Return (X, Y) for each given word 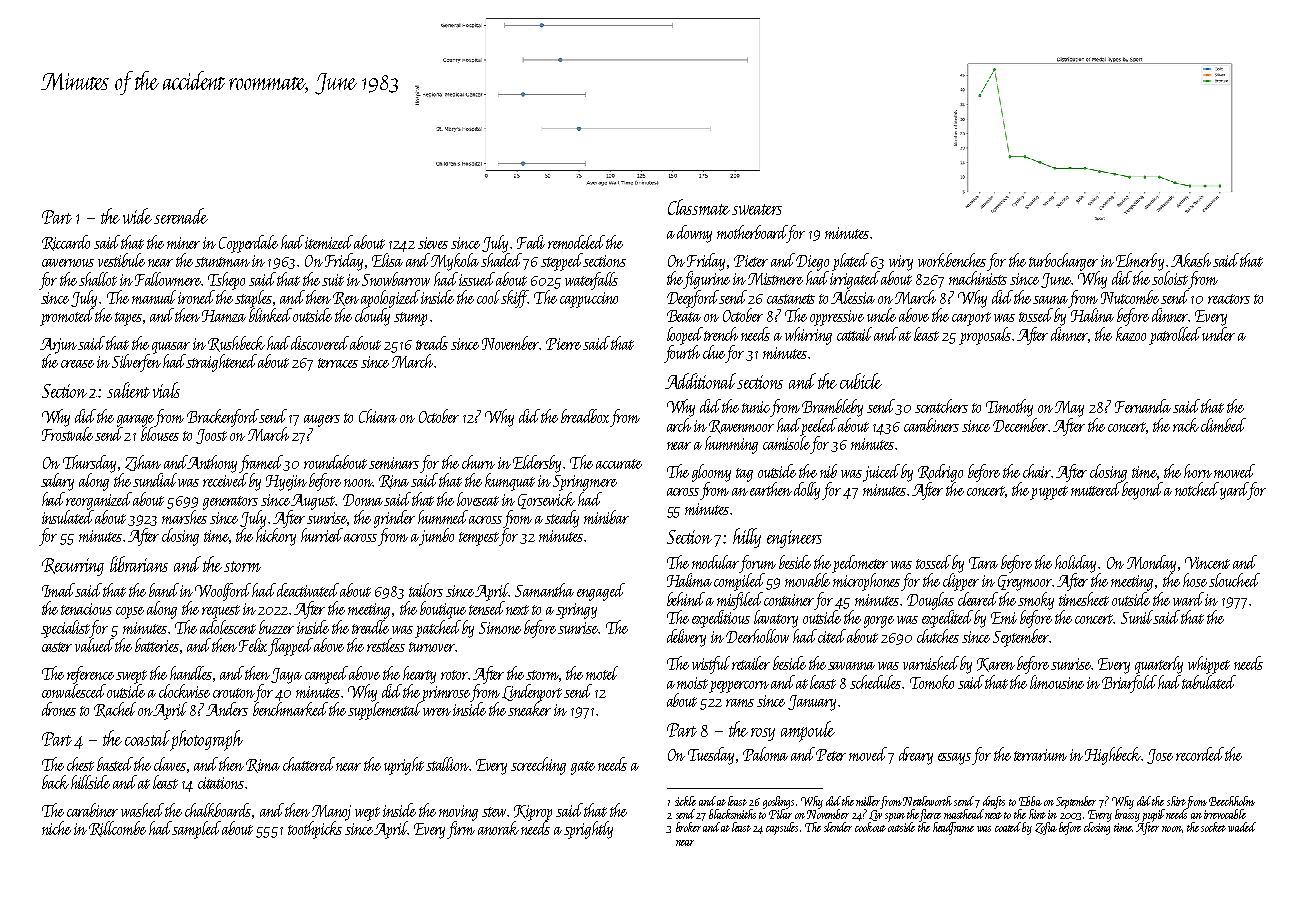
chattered (309, 764)
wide (137, 216)
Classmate (699, 207)
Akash (1191, 260)
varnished (931, 663)
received (225, 480)
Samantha (544, 590)
